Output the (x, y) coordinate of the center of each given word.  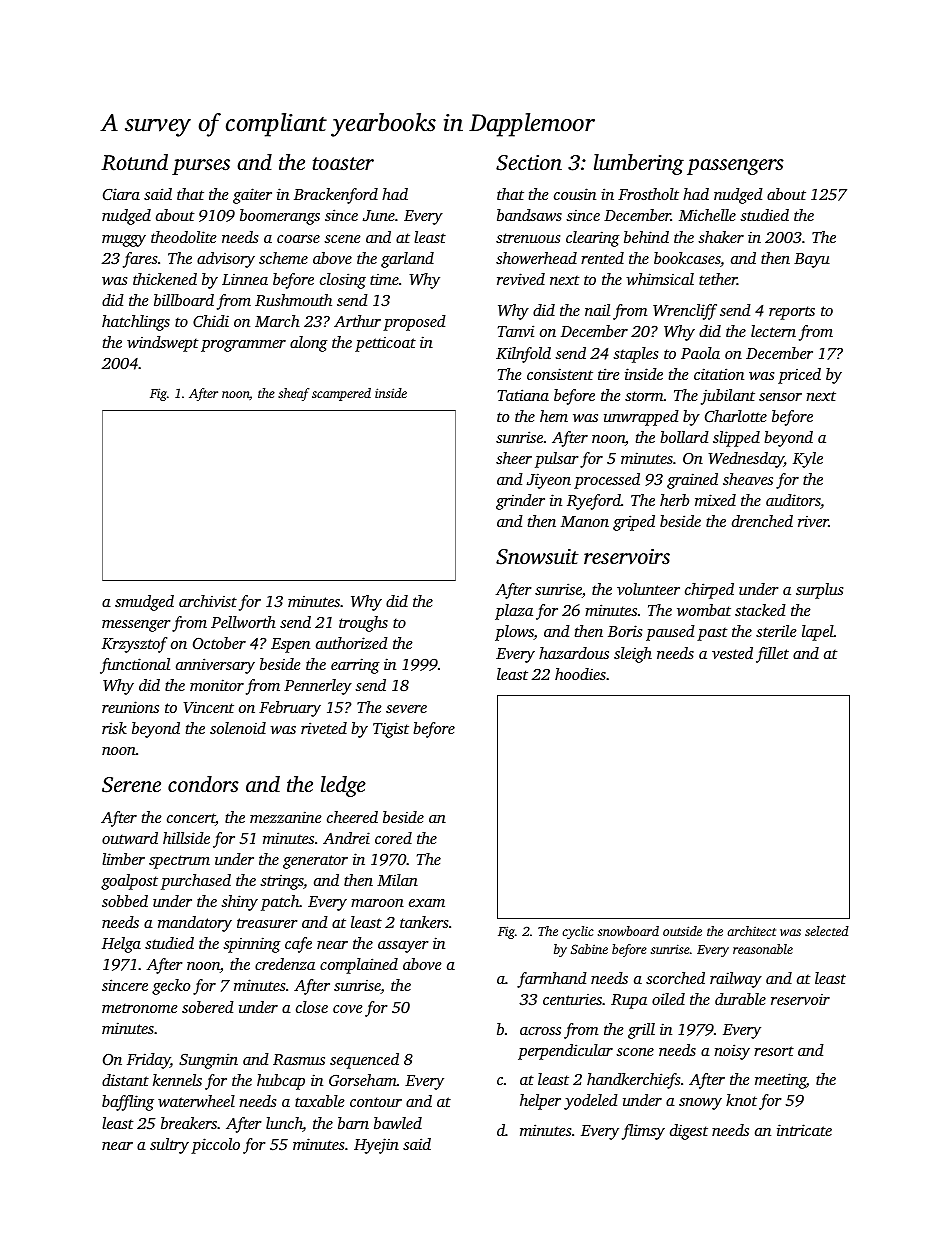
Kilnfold (523, 355)
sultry (169, 1146)
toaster (343, 163)
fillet (772, 655)
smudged (144, 603)
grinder (520, 502)
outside (682, 931)
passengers (735, 167)
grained (692, 481)
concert (191, 819)
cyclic (578, 932)
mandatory (195, 924)
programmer (243, 346)
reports (792, 313)
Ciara (121, 194)
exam (427, 903)
